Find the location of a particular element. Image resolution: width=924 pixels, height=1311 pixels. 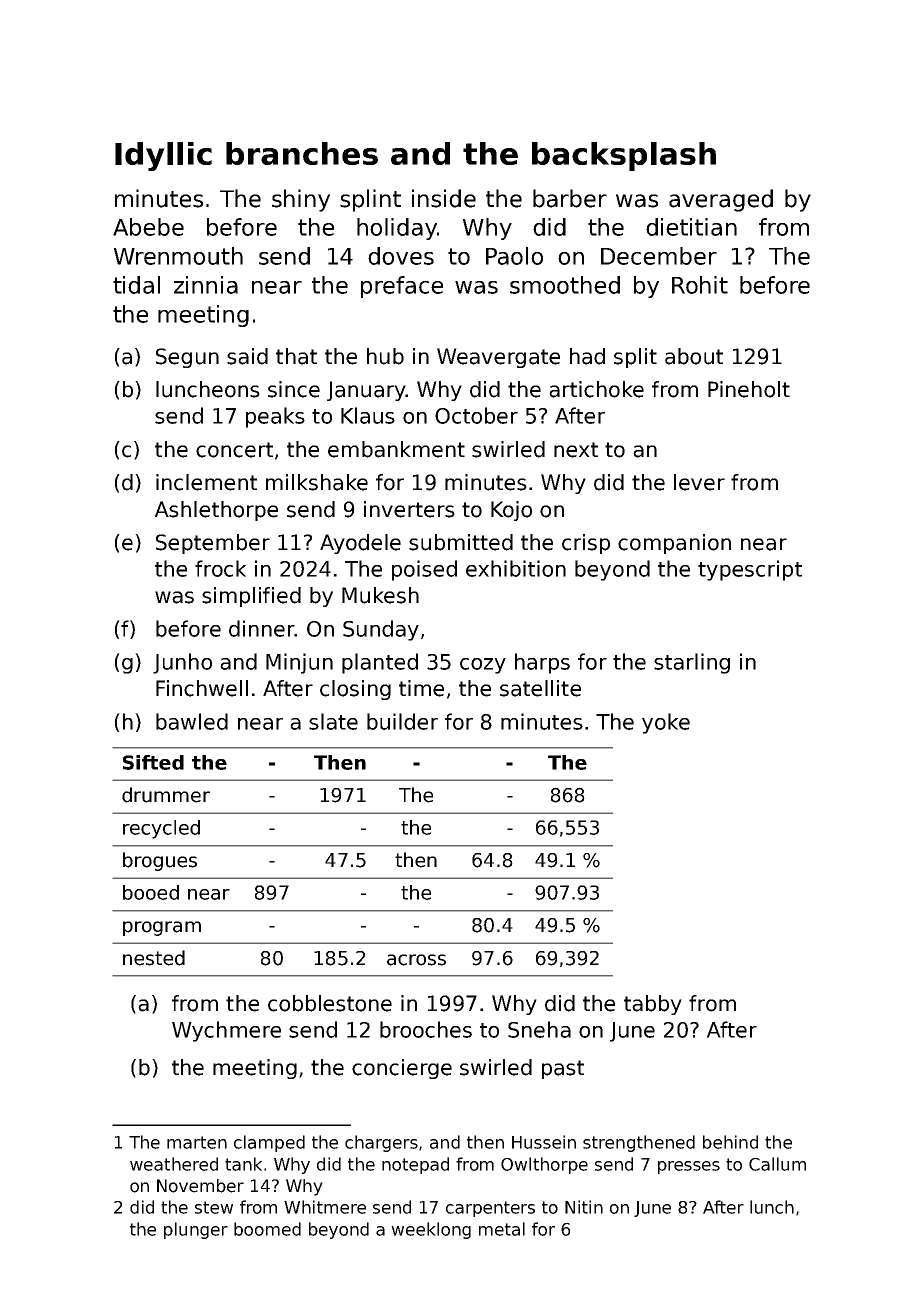

dietitian is located at coordinates (691, 227).
